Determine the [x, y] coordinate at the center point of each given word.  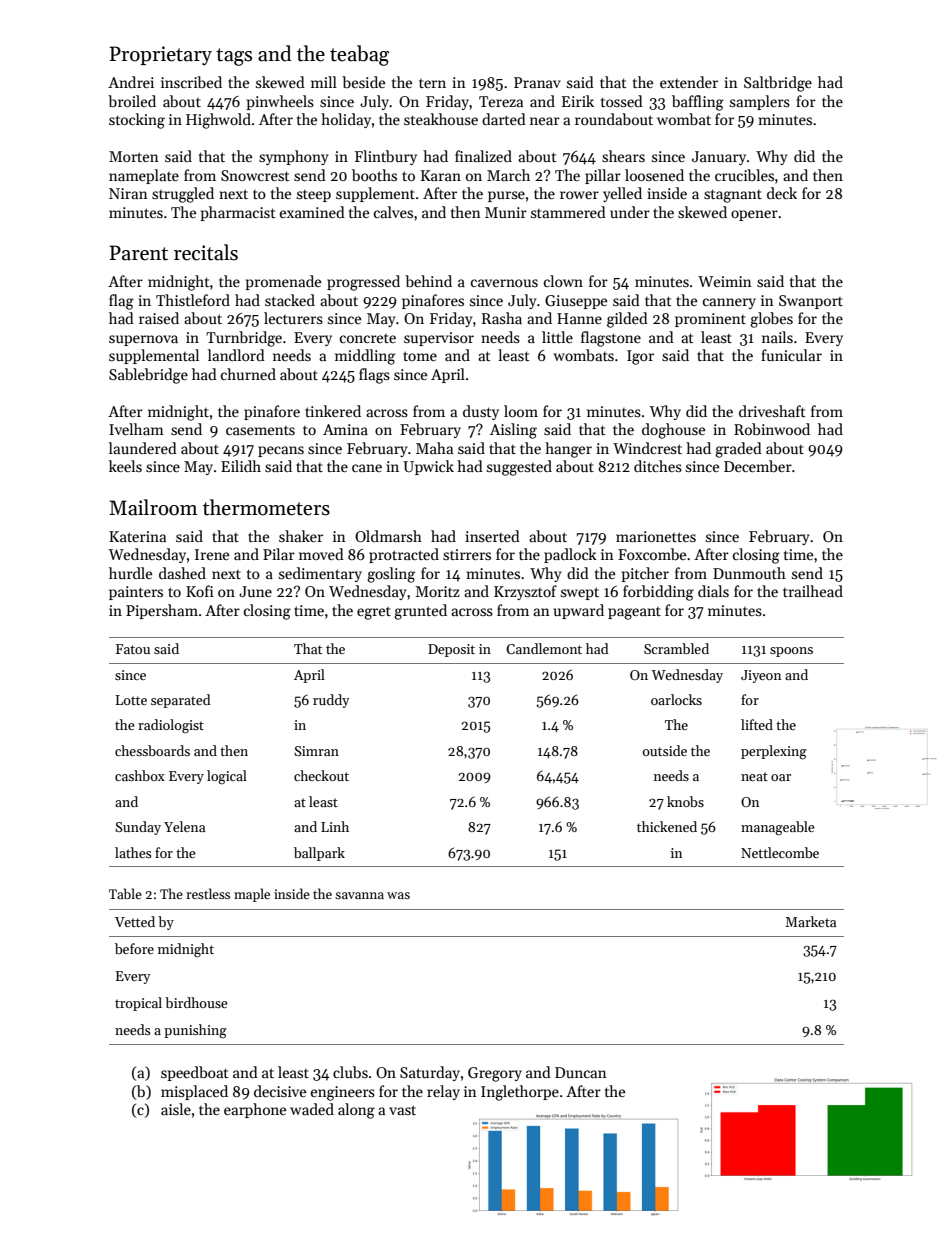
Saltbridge [778, 84]
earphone [255, 1110]
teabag [359, 55]
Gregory [495, 1074]
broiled [132, 101]
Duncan [581, 1072]
